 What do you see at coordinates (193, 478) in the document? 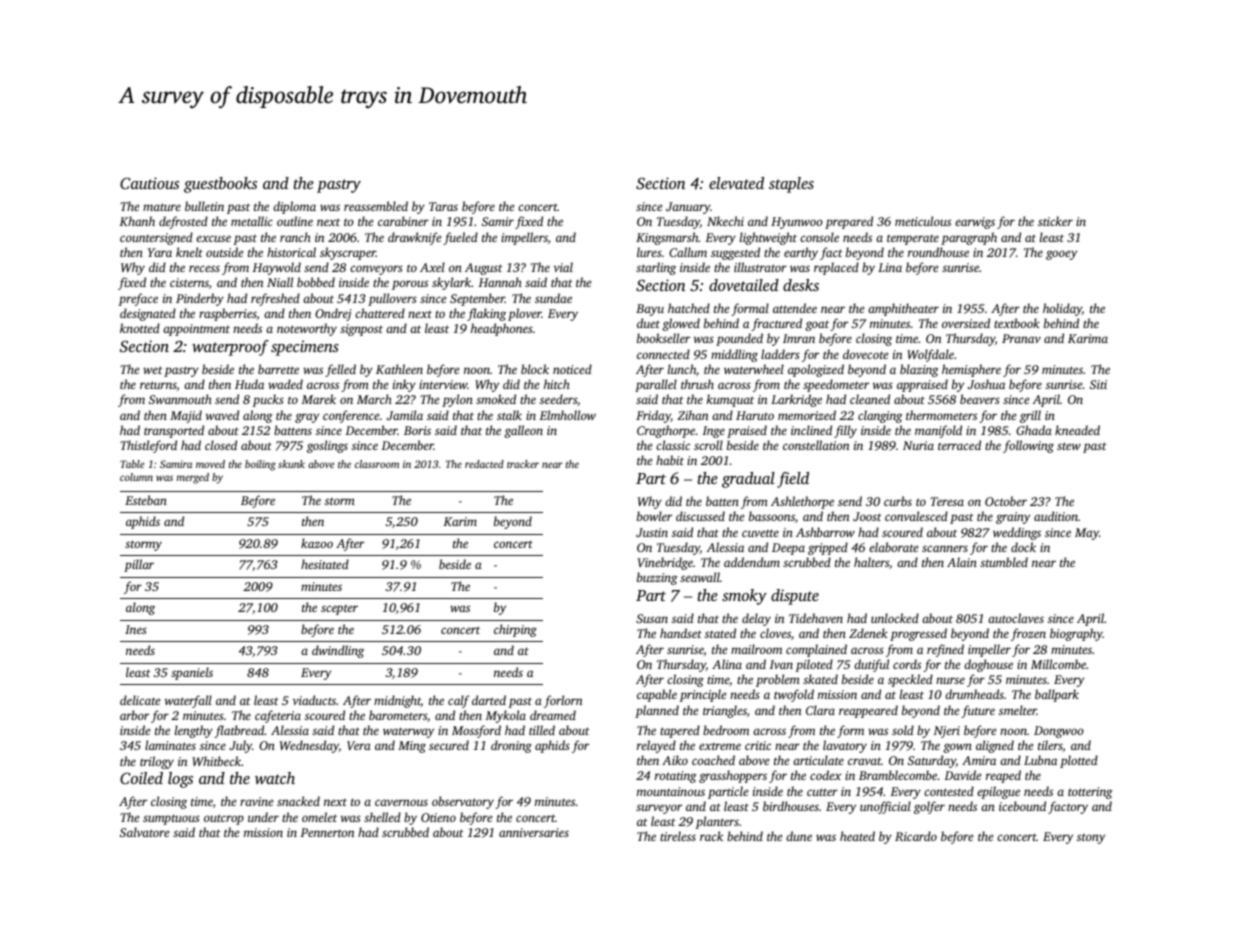
I see `merged` at bounding box center [193, 478].
